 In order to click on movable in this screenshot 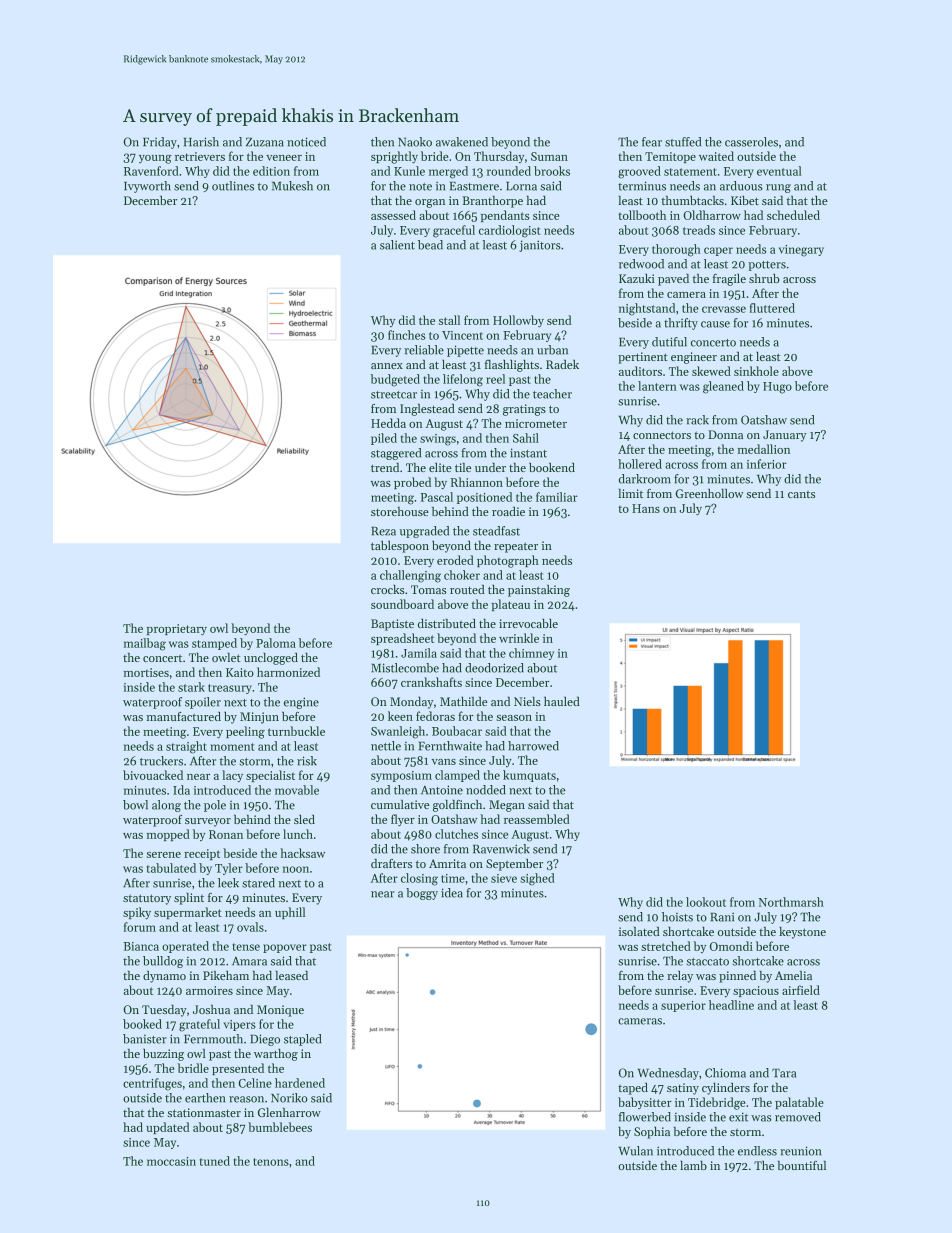, I will do `click(297, 790)`.
